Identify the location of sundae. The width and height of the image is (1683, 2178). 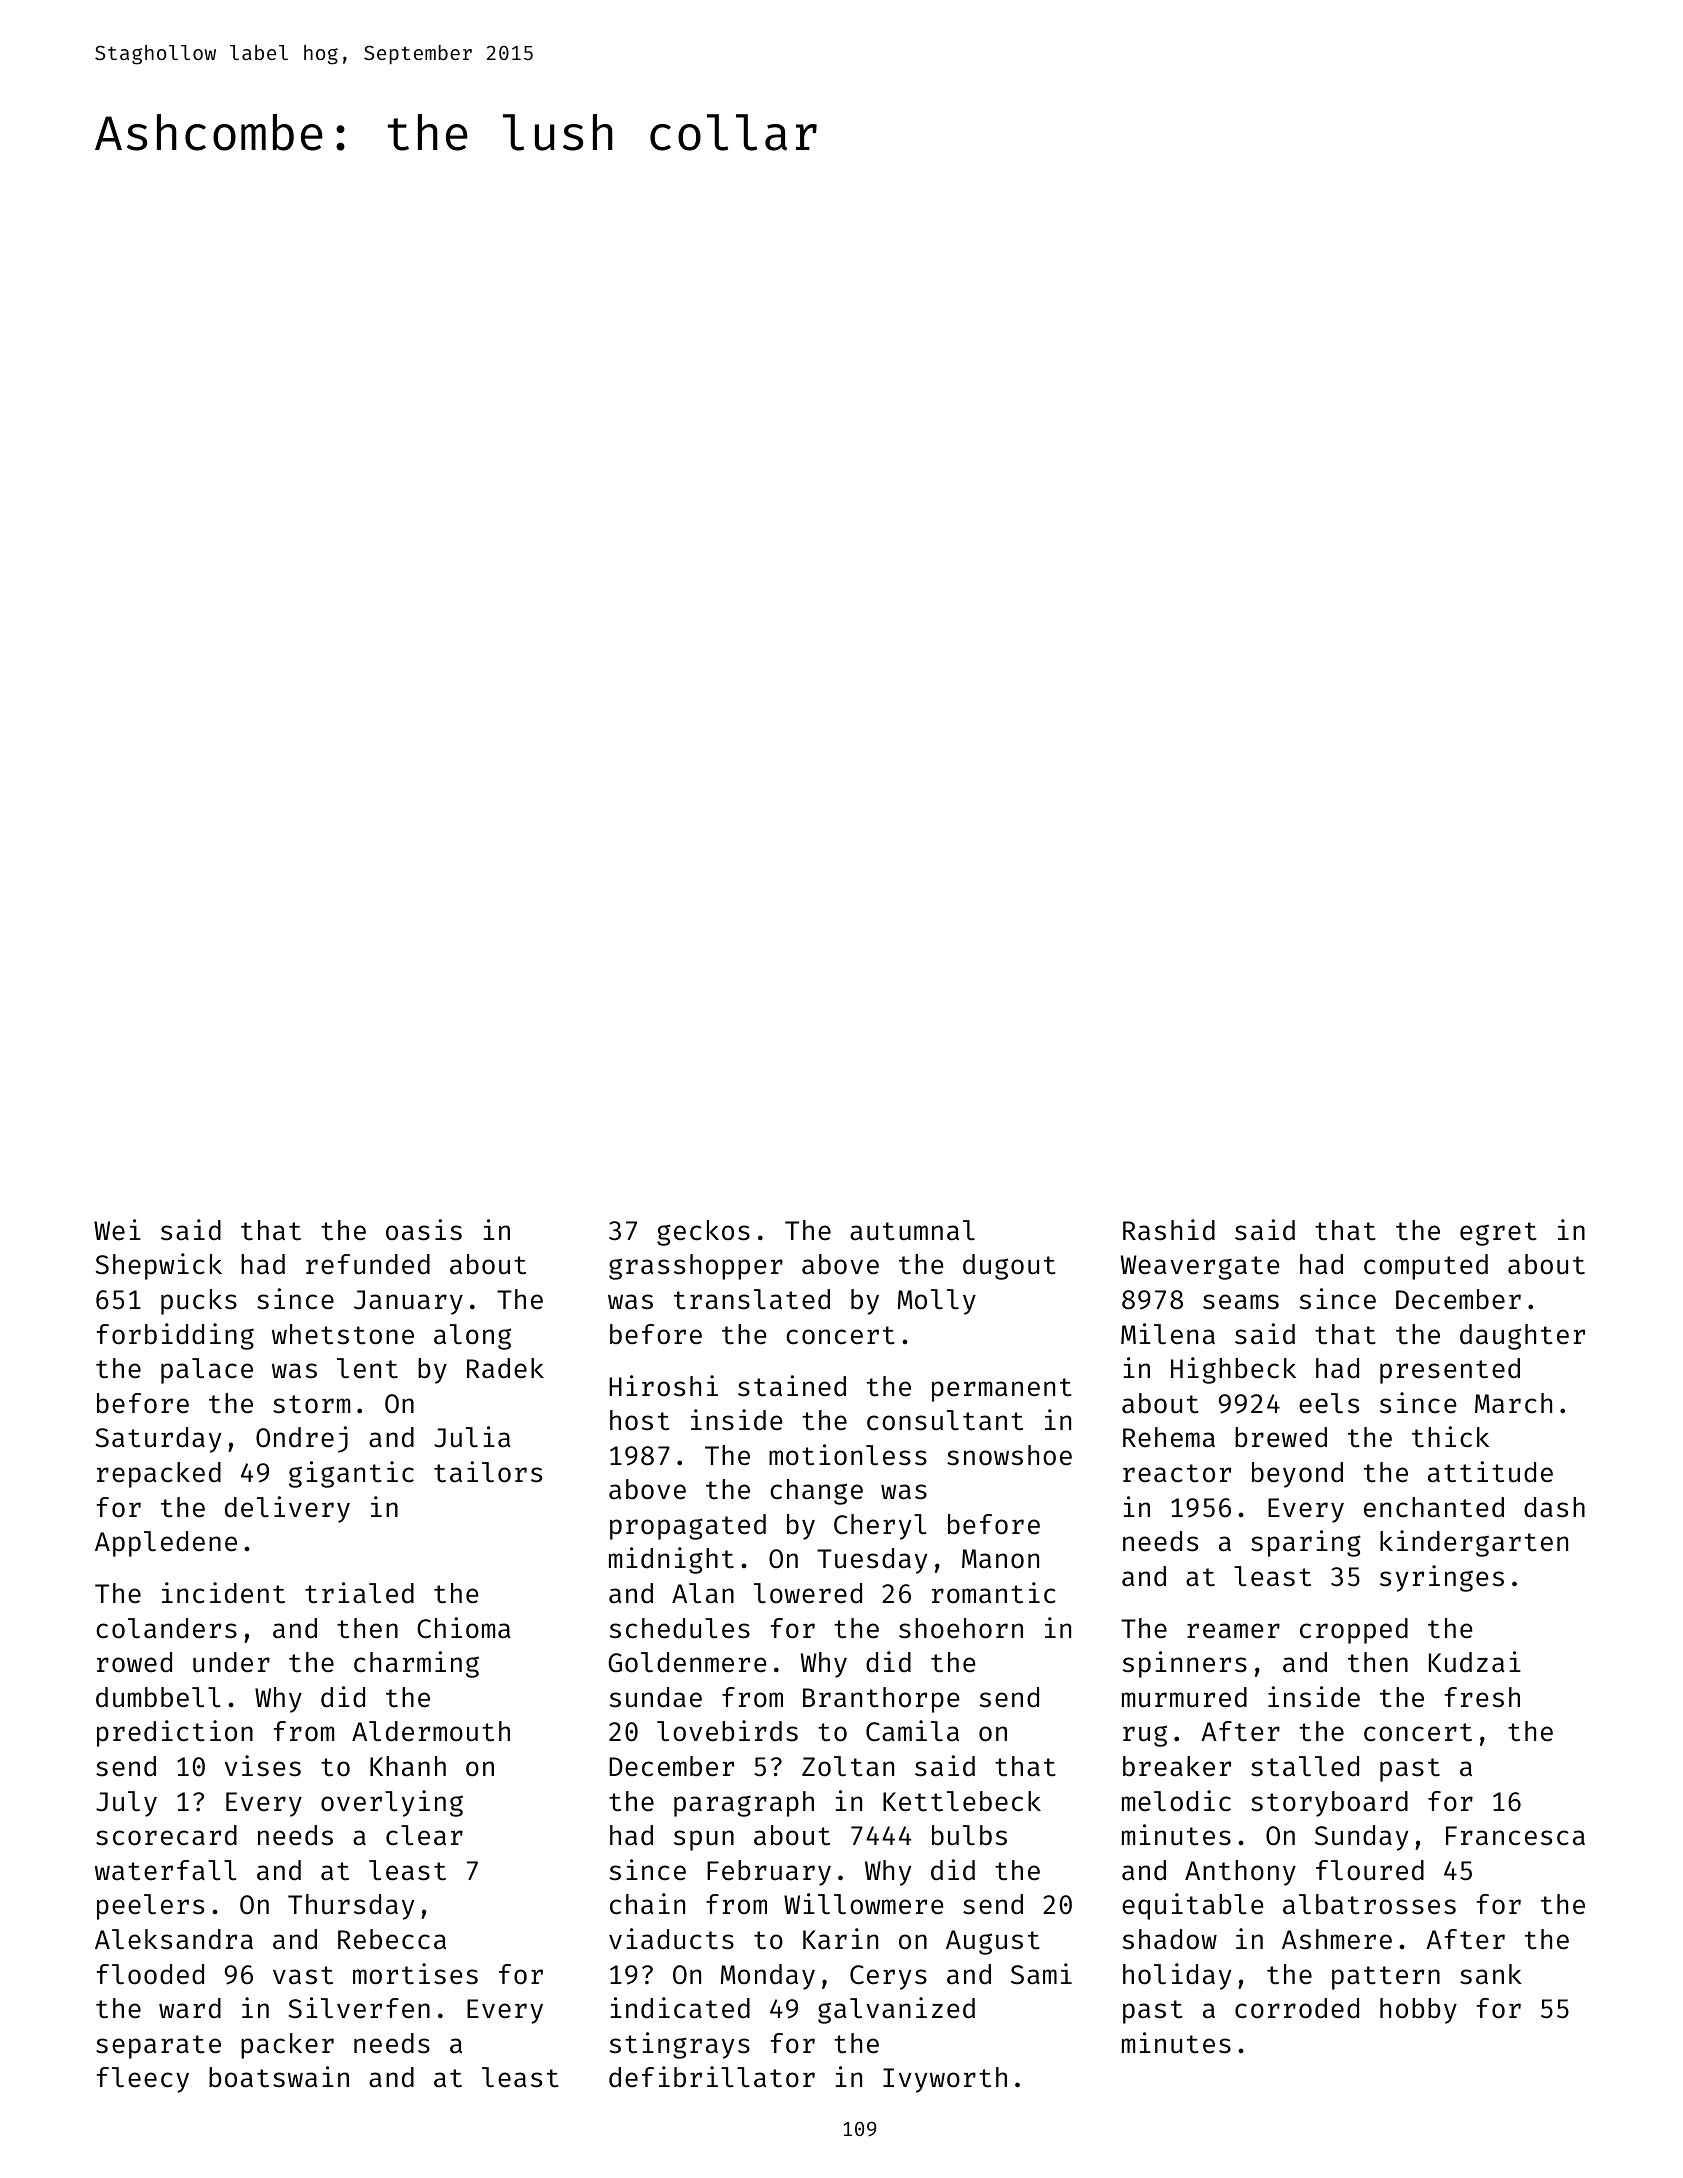
(656, 1697).
